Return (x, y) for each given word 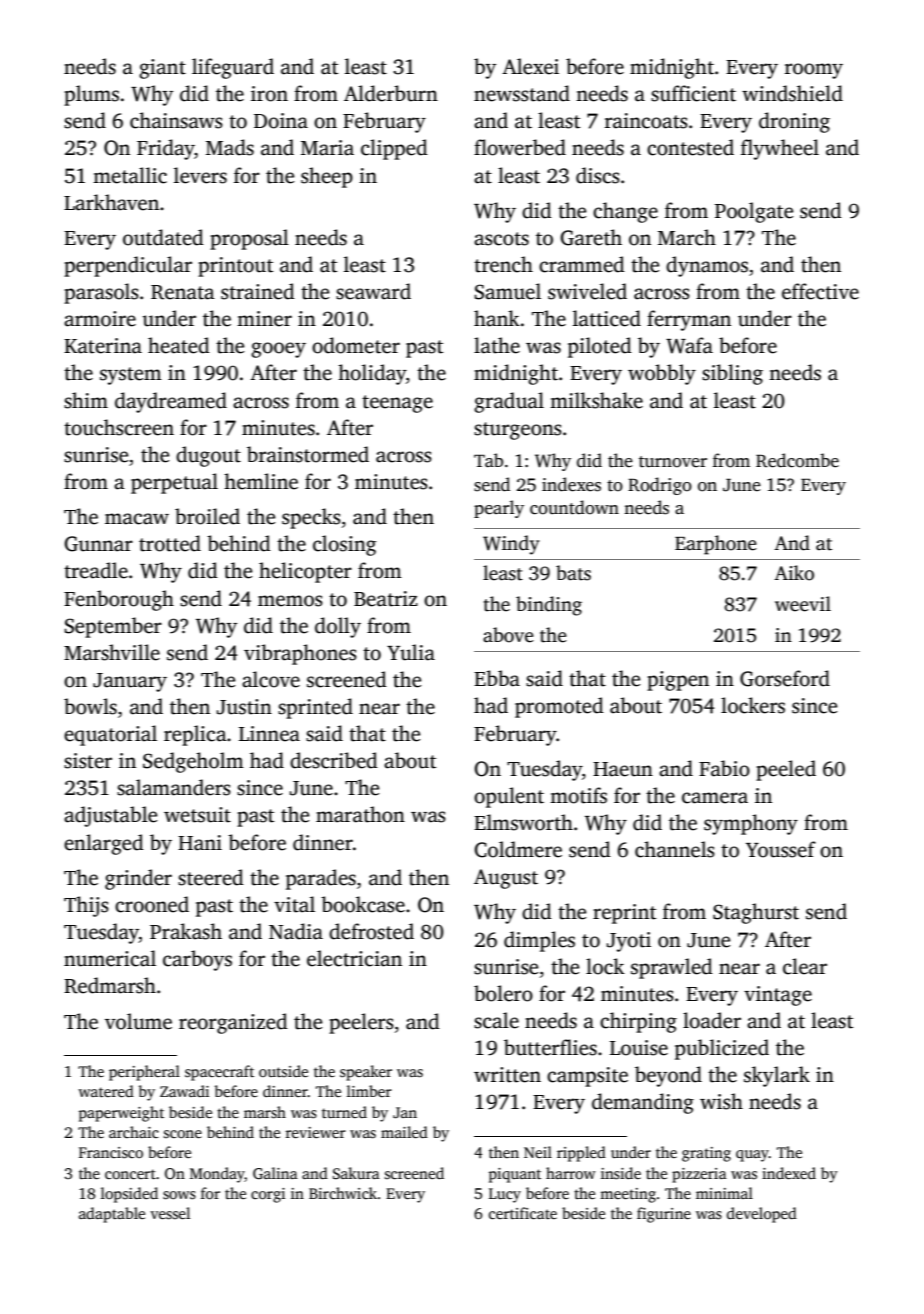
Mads (230, 147)
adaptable (112, 1215)
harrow (571, 1173)
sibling (732, 374)
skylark (777, 1076)
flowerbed (520, 147)
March (687, 237)
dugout (208, 456)
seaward (373, 291)
